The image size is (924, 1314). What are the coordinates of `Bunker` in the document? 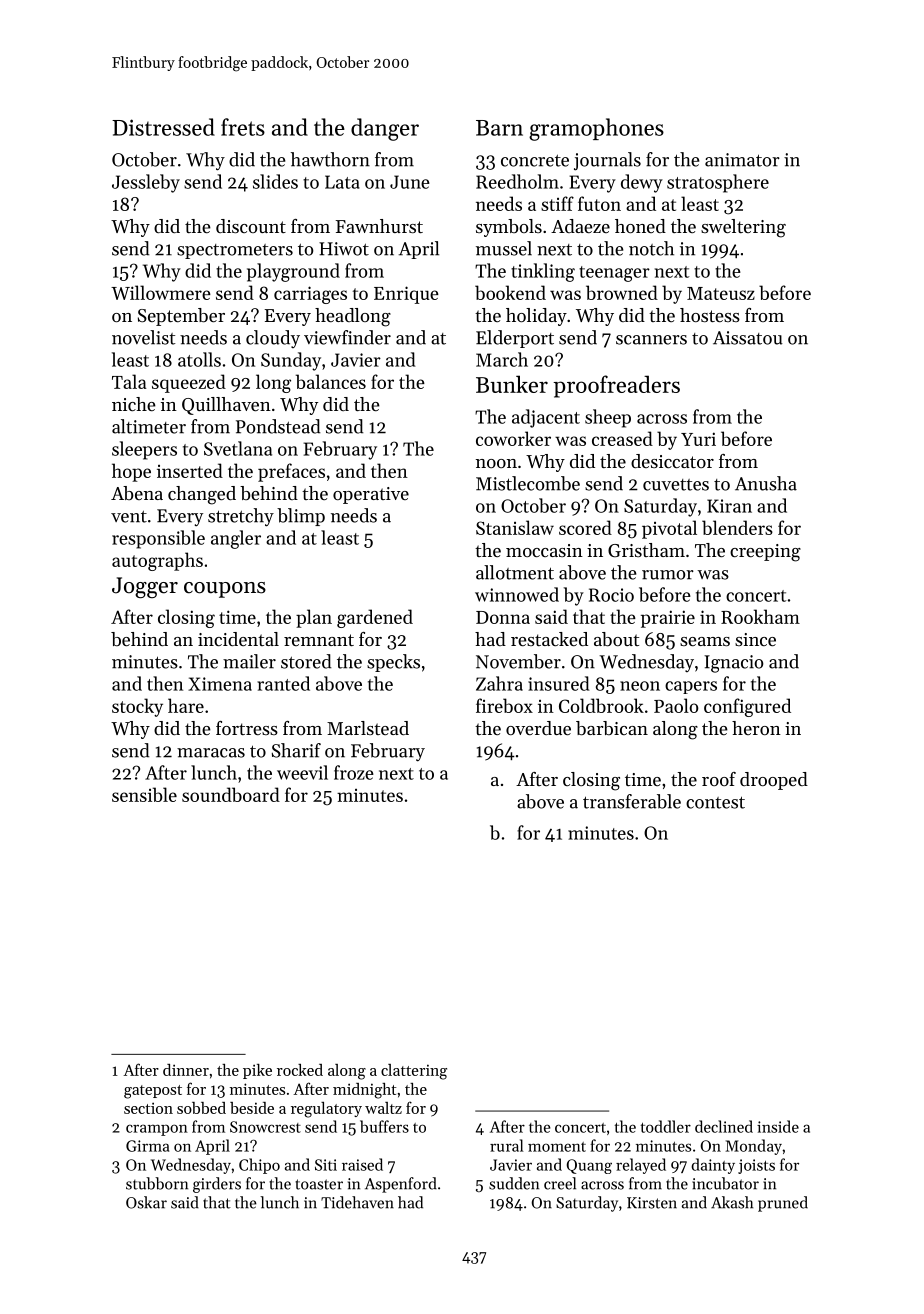 It's located at (512, 384).
